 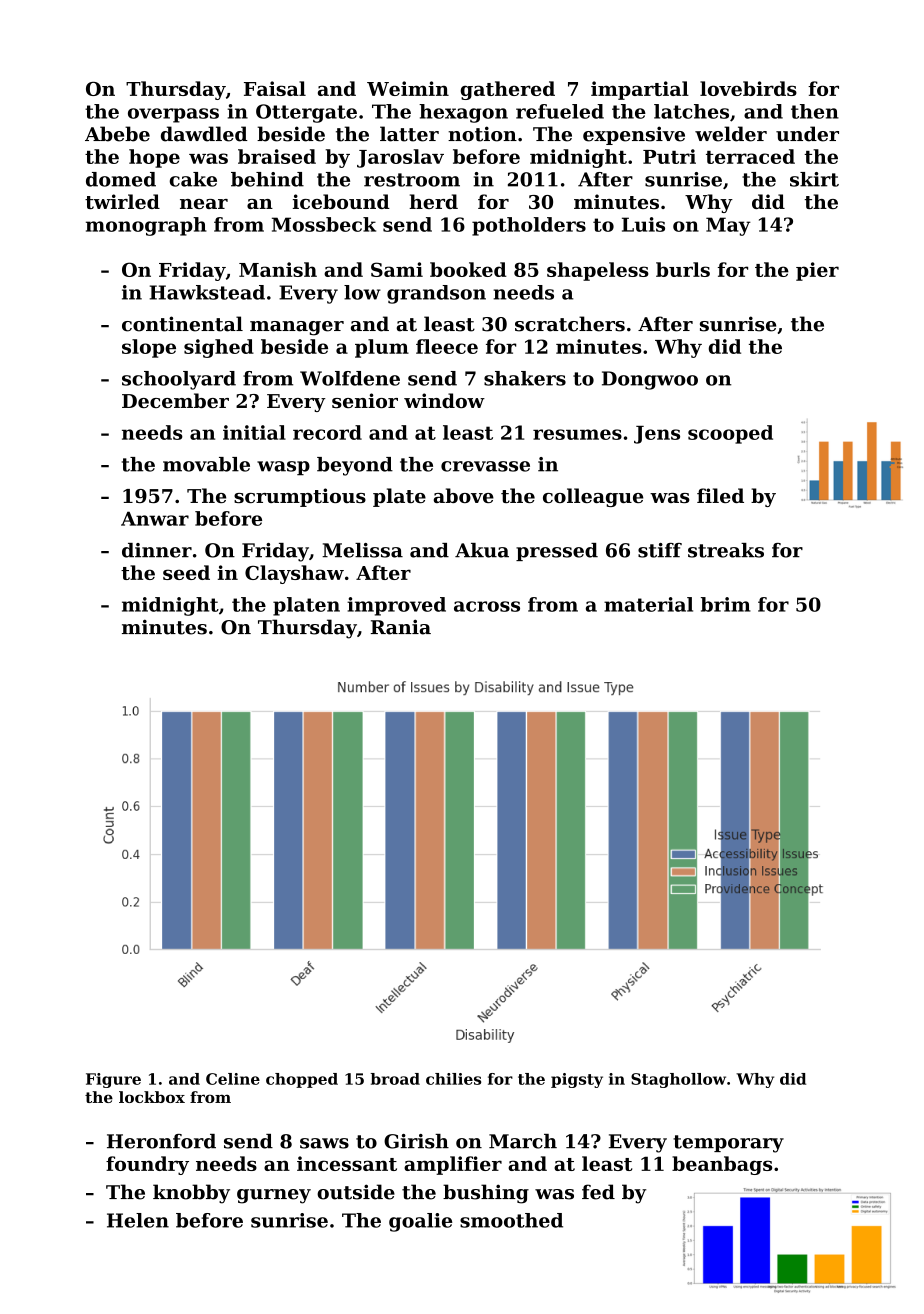 I want to click on Rania, so click(x=401, y=627).
